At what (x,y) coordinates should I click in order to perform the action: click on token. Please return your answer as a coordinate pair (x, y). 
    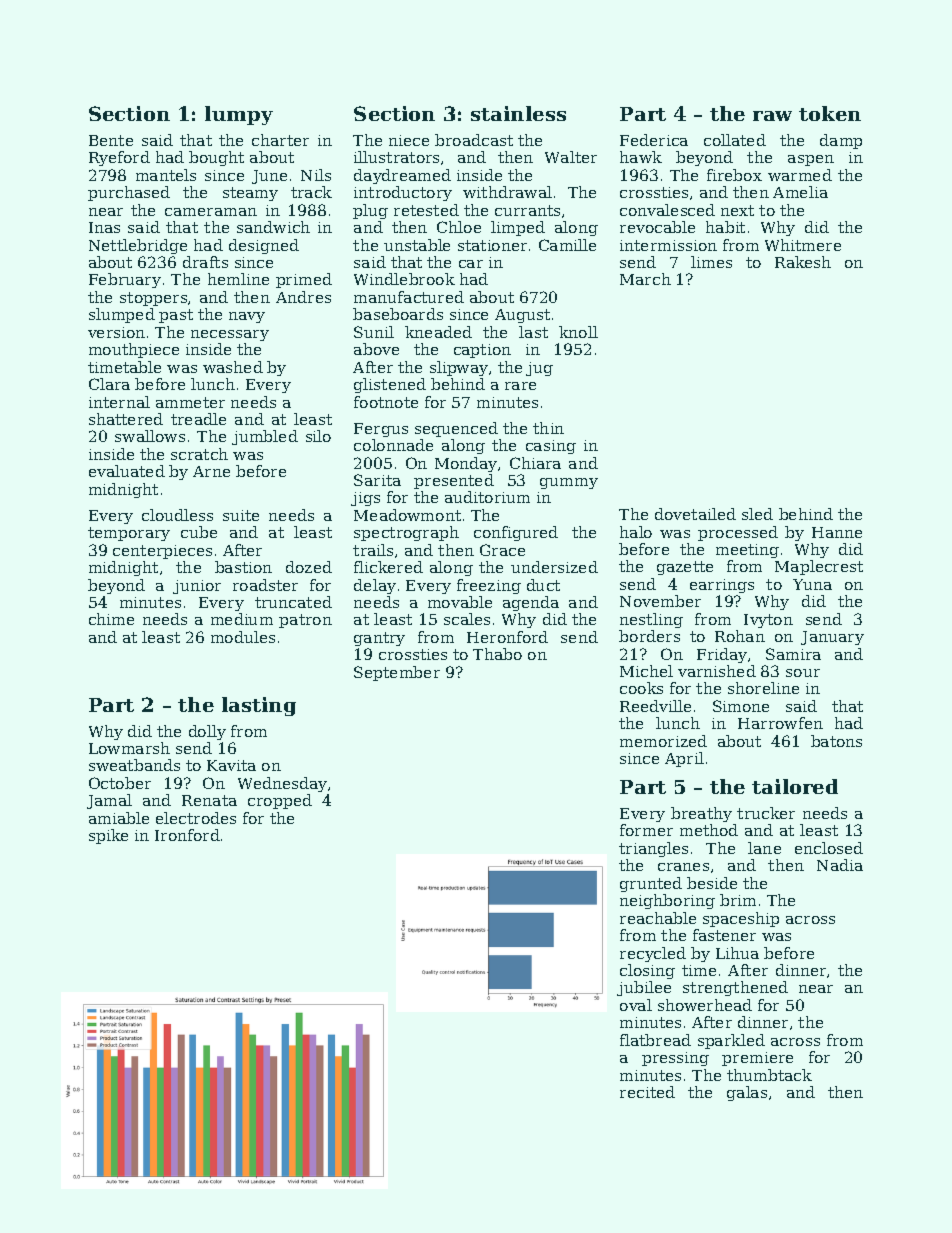
    Looking at the image, I should click on (830, 113).
